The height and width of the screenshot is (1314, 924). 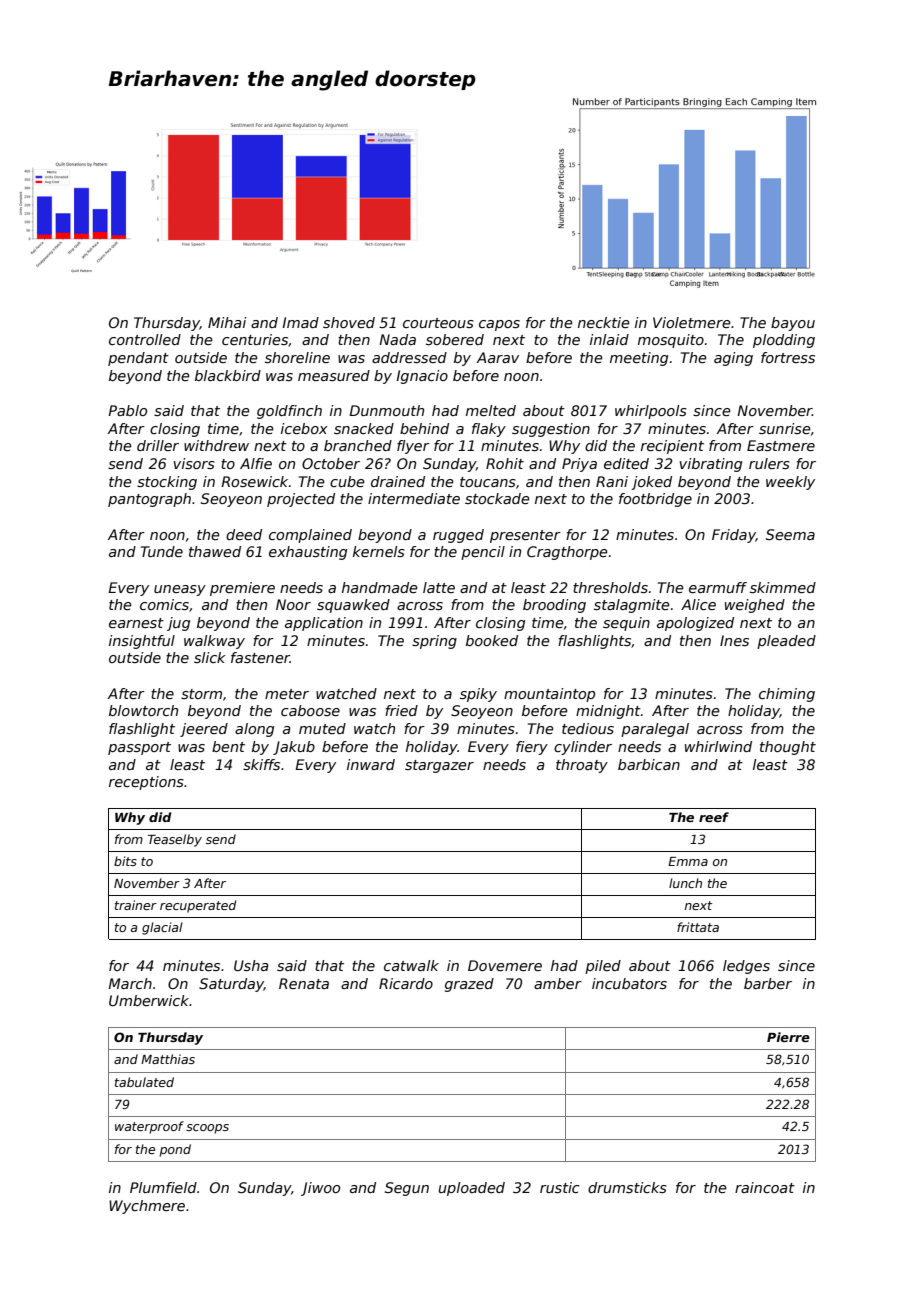 What do you see at coordinates (784, 428) in the screenshot?
I see `sunrise` at bounding box center [784, 428].
